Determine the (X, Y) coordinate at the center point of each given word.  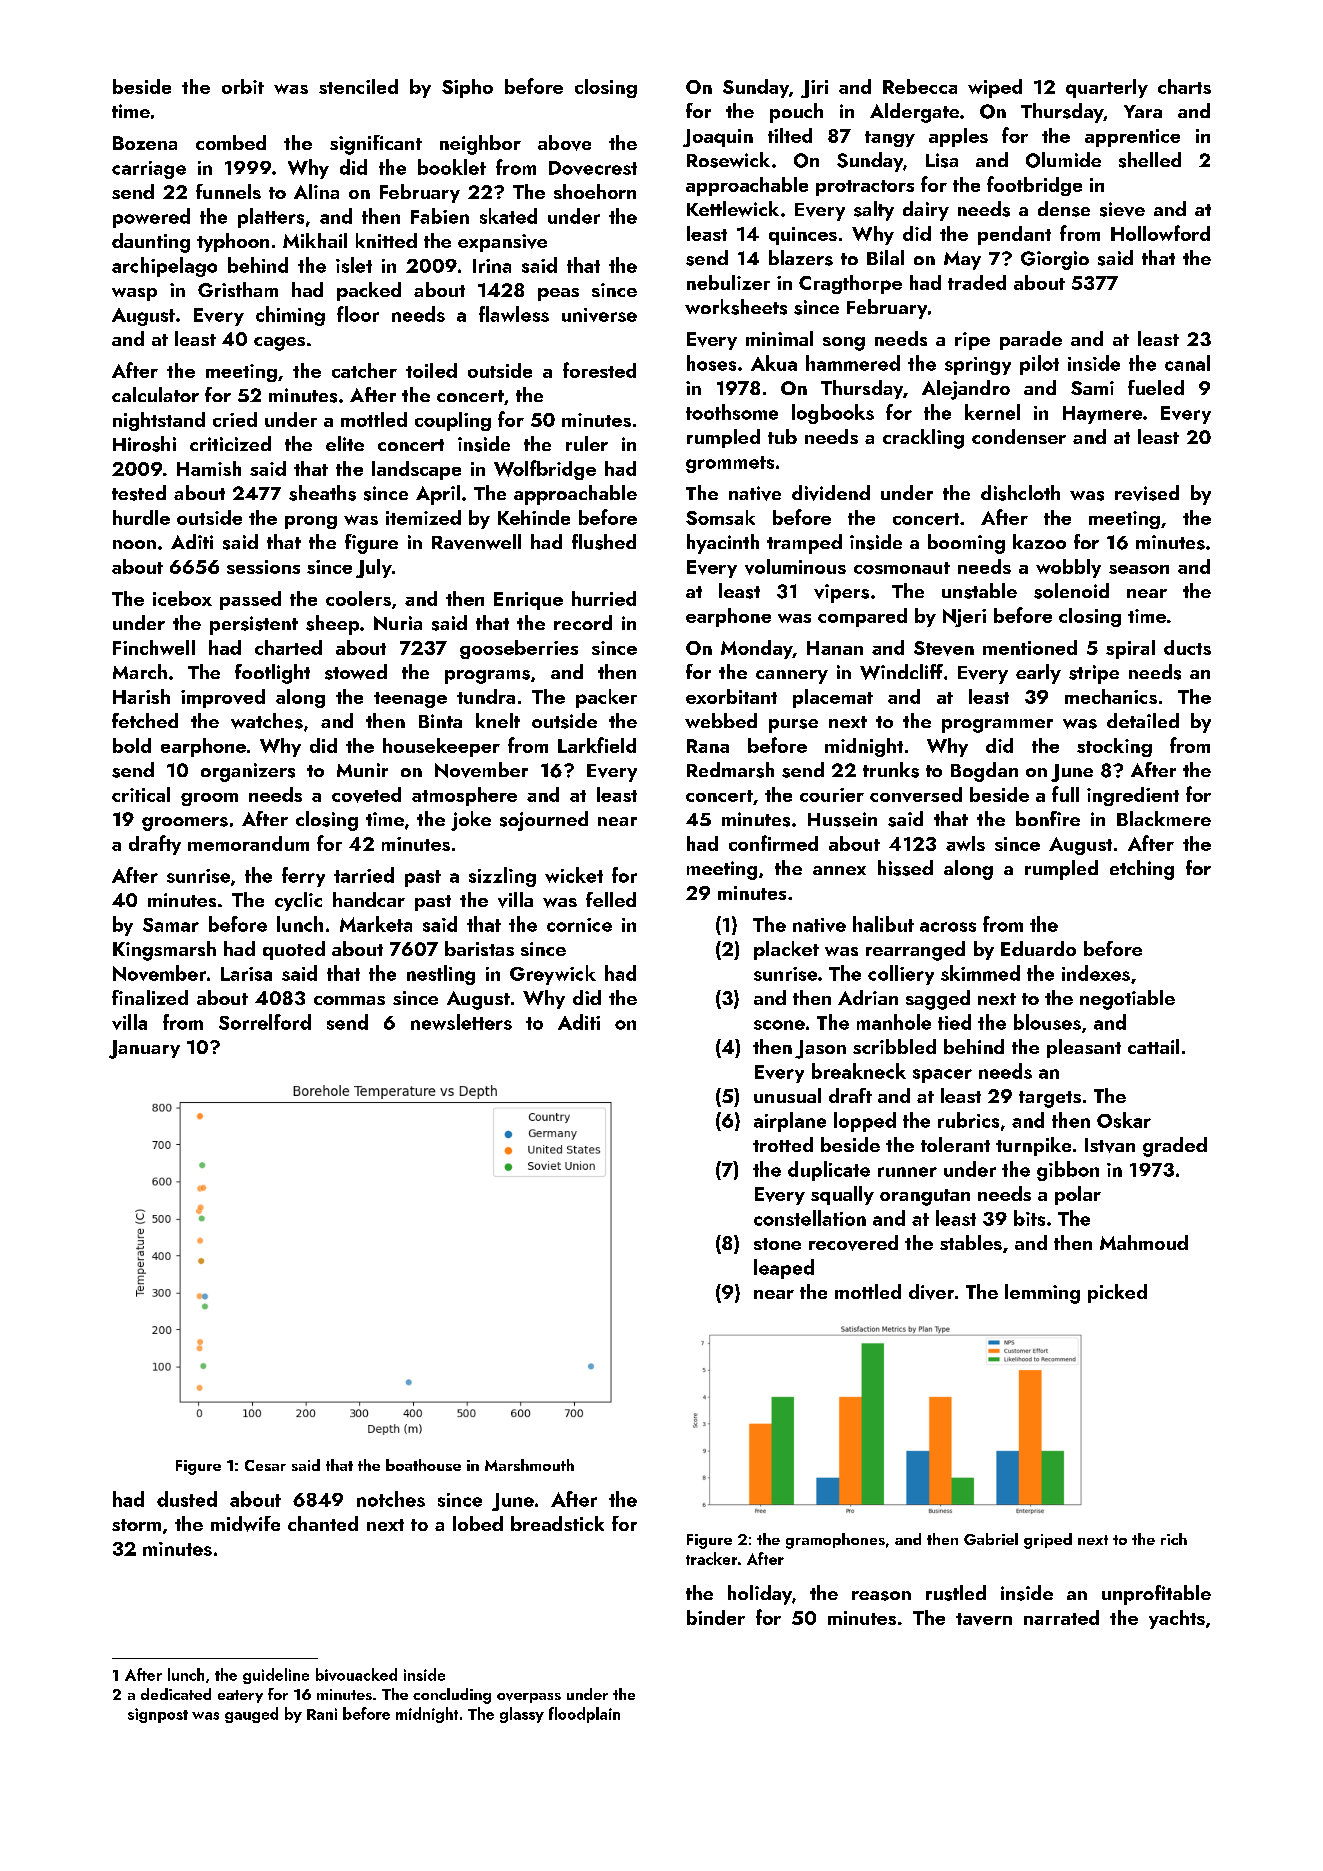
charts (1184, 86)
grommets (730, 464)
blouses (1047, 1022)
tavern (984, 1619)
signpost (158, 1715)
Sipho (467, 88)
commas (349, 1000)
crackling (923, 439)
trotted (783, 1144)
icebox (182, 598)
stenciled (358, 86)
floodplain (584, 1715)
